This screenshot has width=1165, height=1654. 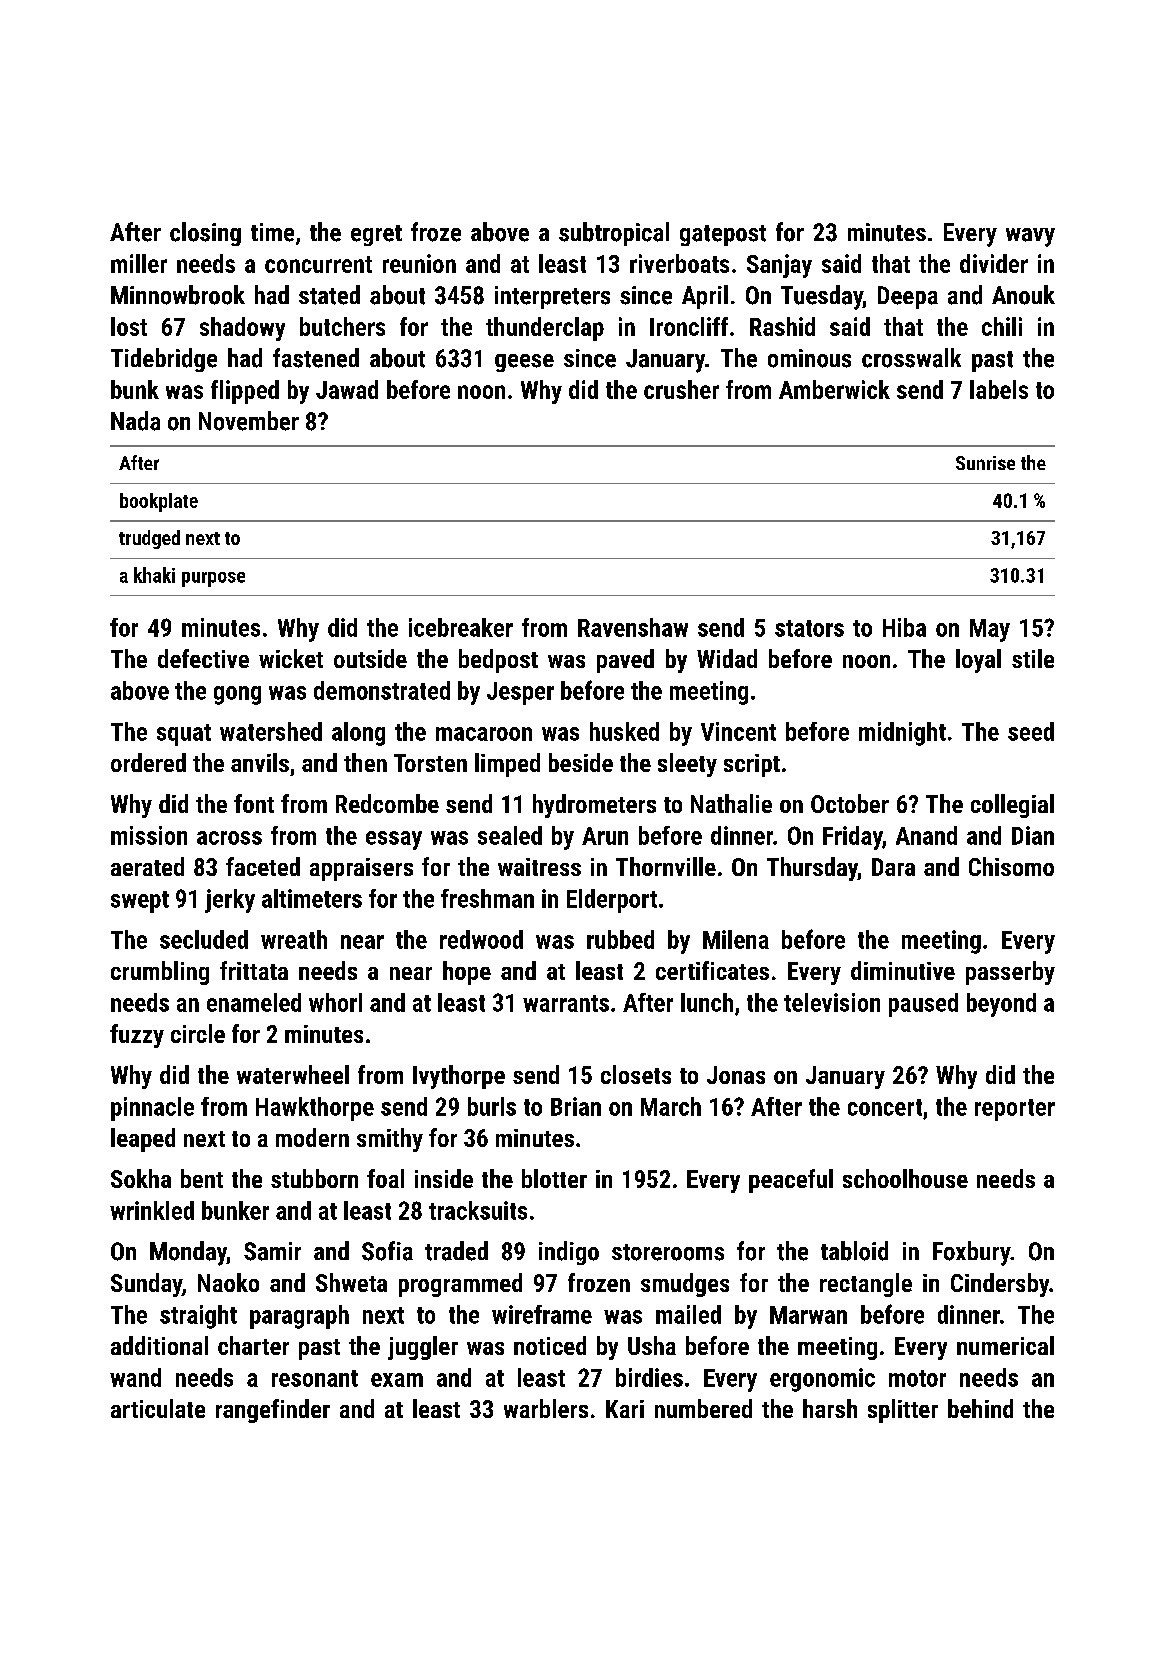 What do you see at coordinates (370, 658) in the screenshot?
I see `outside` at bounding box center [370, 658].
